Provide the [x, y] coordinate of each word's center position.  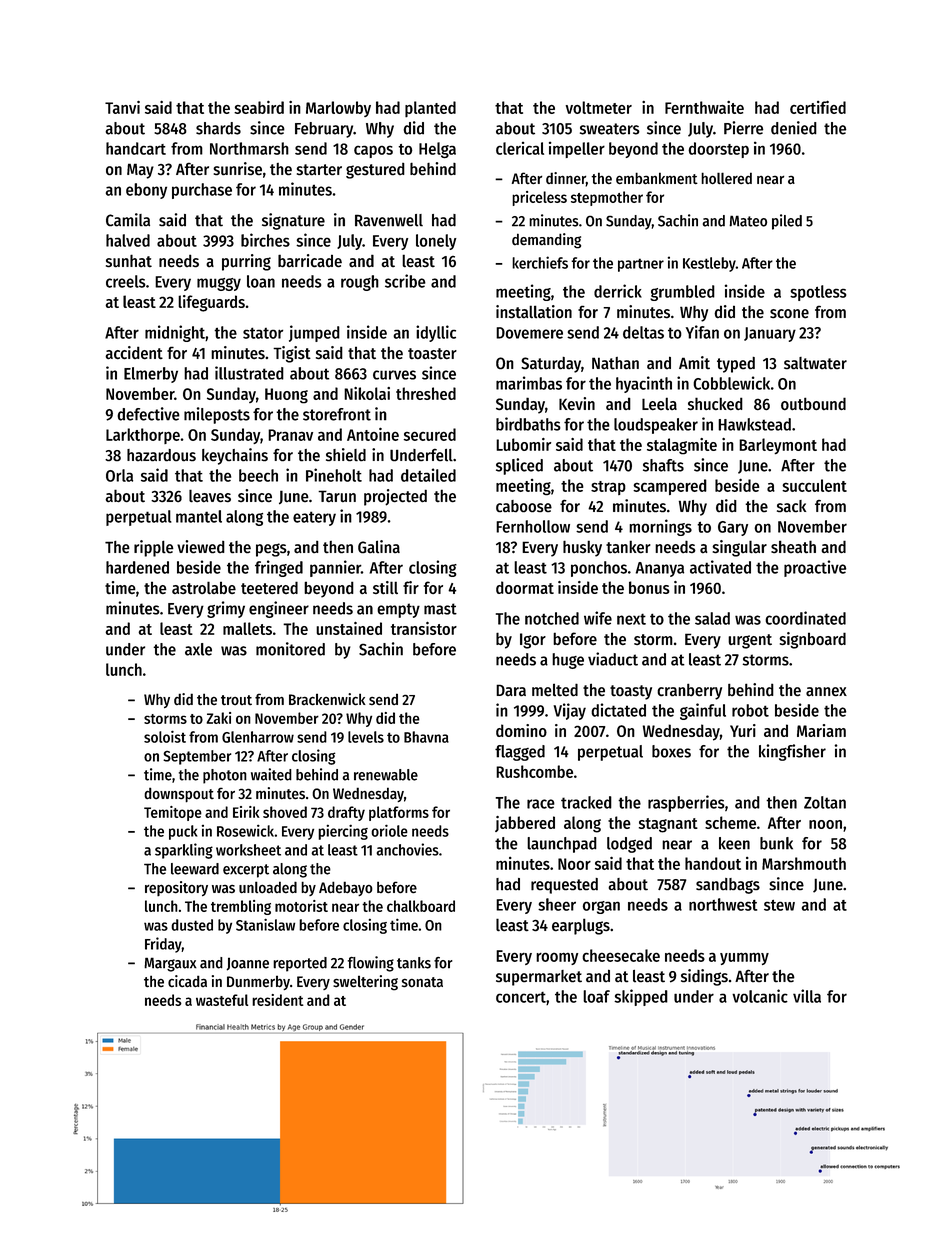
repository [176, 888]
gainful [703, 711]
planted [430, 109]
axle [198, 649]
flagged [520, 753]
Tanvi [122, 107]
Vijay [569, 711]
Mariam [821, 730]
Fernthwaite [704, 107]
